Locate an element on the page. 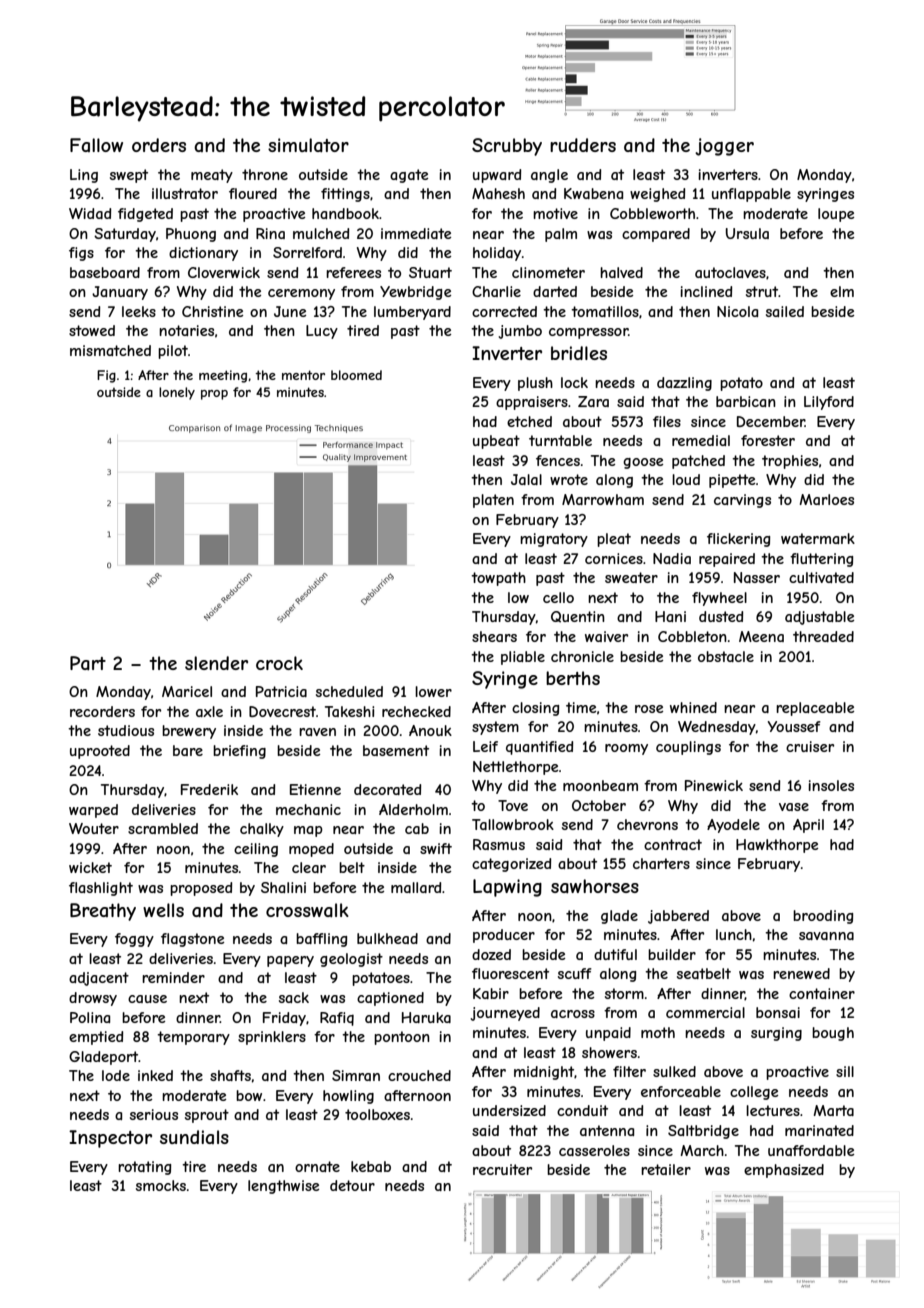 The height and width of the document is (1308, 924). bare is located at coordinates (188, 750).
